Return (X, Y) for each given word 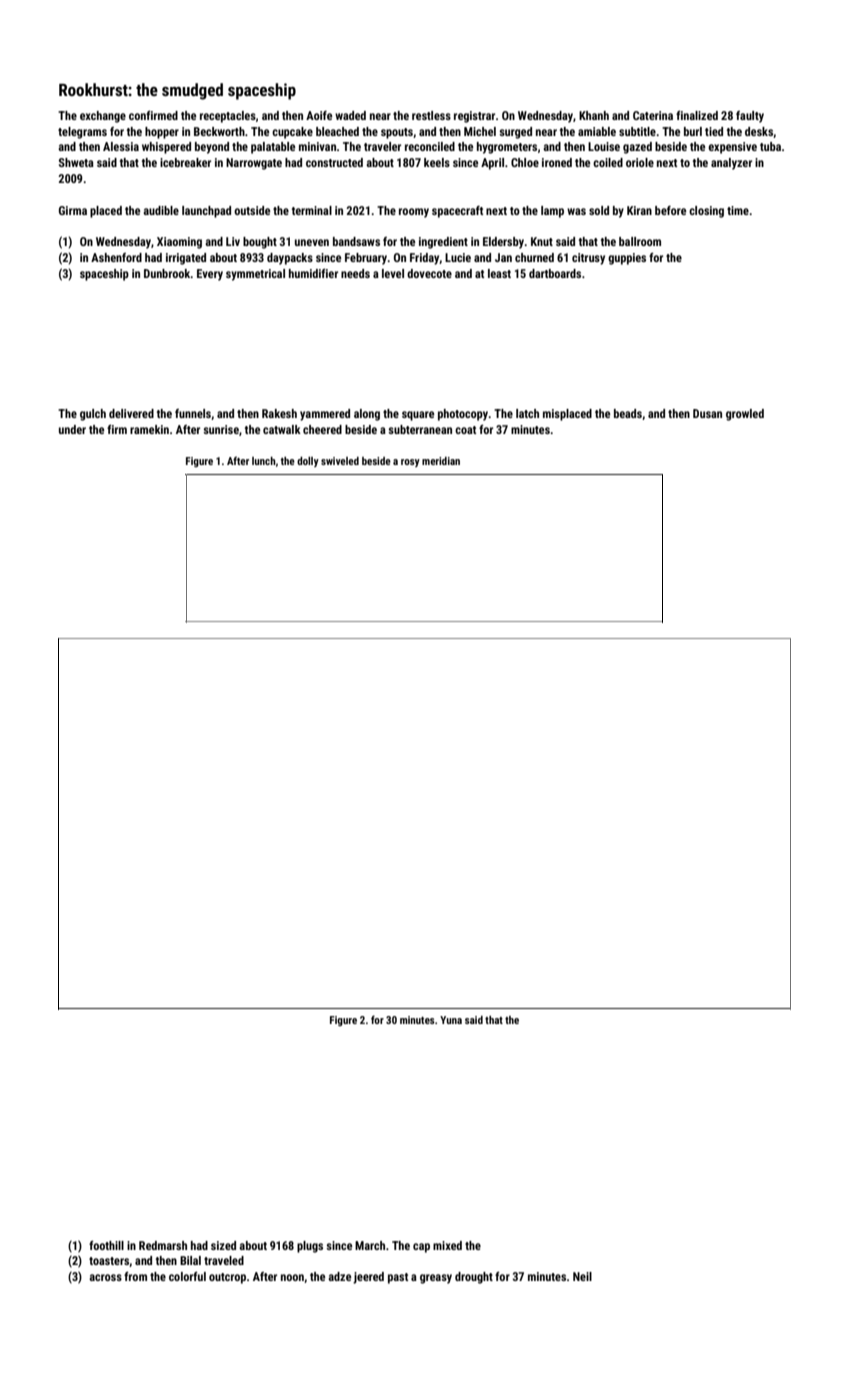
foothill (106, 1245)
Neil (582, 1276)
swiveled (340, 461)
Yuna (451, 1020)
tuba (770, 146)
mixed (447, 1245)
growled (745, 415)
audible (161, 210)
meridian (441, 461)
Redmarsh (163, 1245)
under (72, 429)
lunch (264, 461)
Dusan (707, 413)
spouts (397, 133)
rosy (410, 463)
